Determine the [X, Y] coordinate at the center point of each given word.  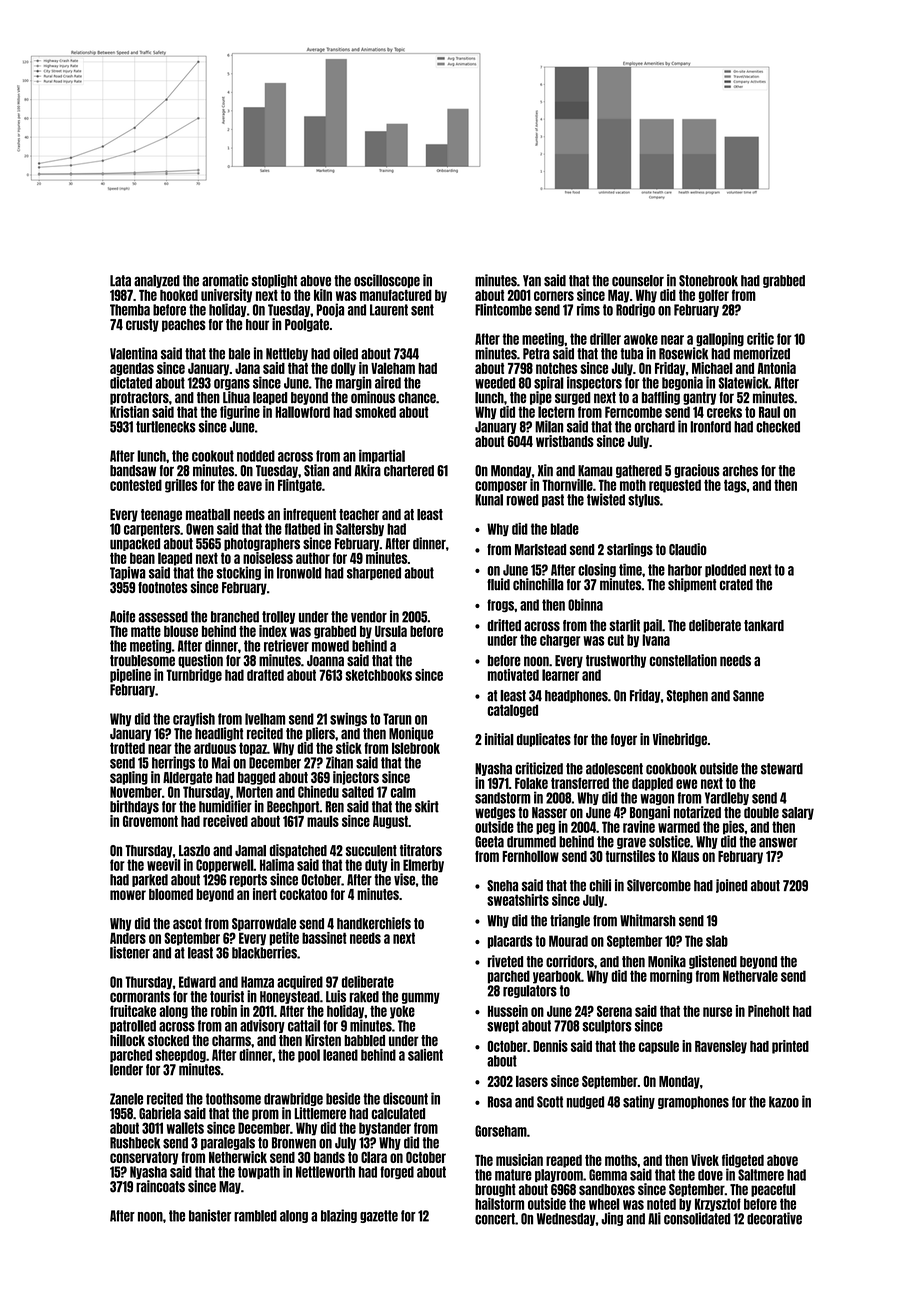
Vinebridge [680, 740]
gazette [379, 1216]
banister [210, 1215]
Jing [612, 1219]
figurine [240, 413]
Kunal [489, 500]
